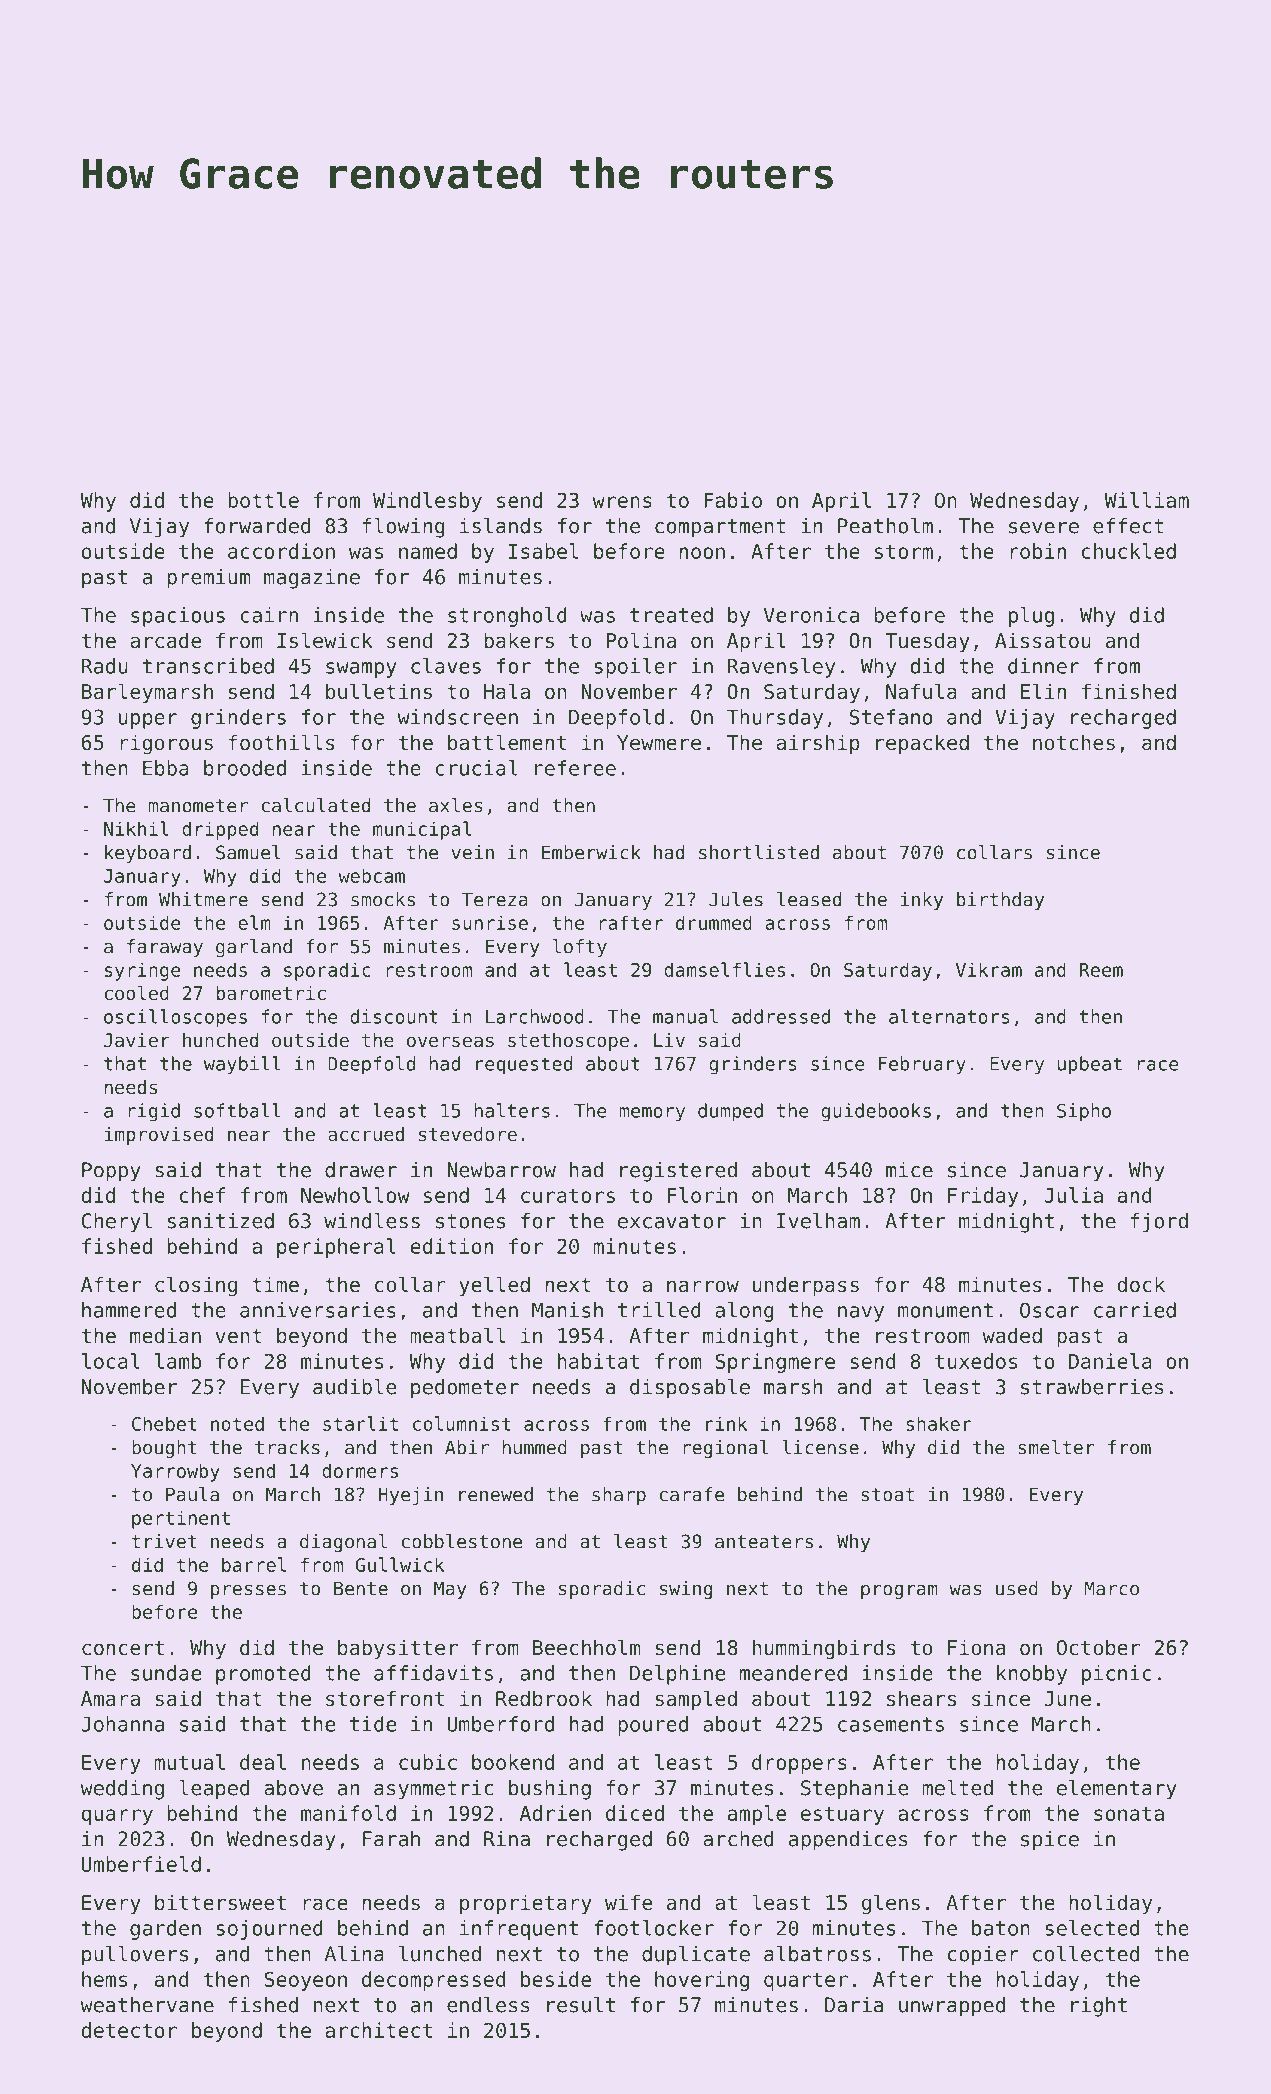 The image size is (1271, 2094). Describe the element at coordinates (1084, 1112) in the screenshot. I see `Sipho` at that location.
